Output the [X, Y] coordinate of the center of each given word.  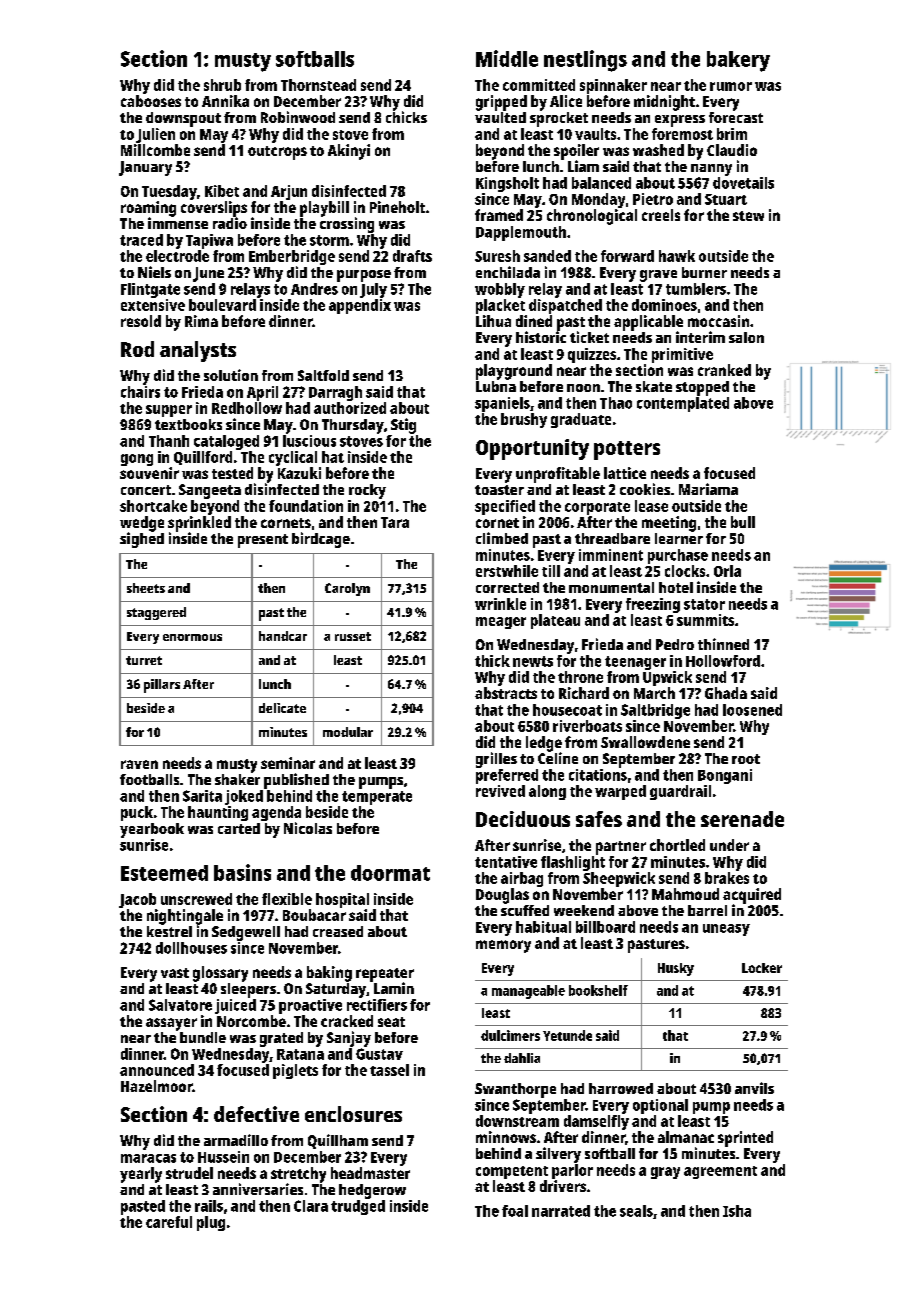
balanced [601, 183]
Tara [395, 522]
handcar [283, 636]
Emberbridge [292, 257]
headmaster [370, 1173]
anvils [754, 1088]
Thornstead [318, 85]
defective [256, 1114]
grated [281, 1039]
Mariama [708, 489]
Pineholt [397, 207]
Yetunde [567, 1035]
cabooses [151, 101]
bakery [738, 61]
